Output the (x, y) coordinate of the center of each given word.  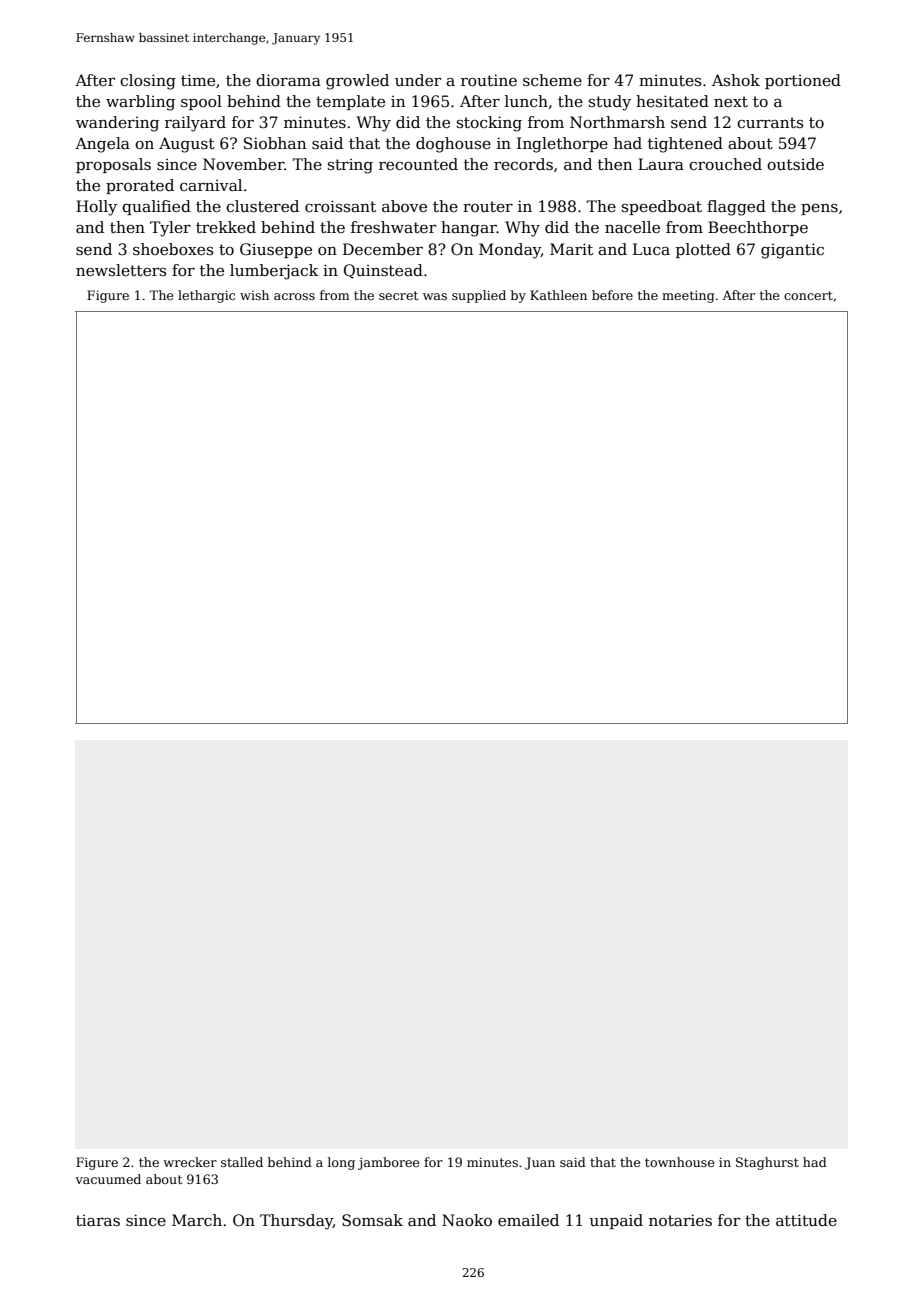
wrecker (190, 1162)
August (187, 145)
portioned (803, 81)
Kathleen (558, 295)
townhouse (679, 1162)
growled (357, 82)
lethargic (206, 296)
